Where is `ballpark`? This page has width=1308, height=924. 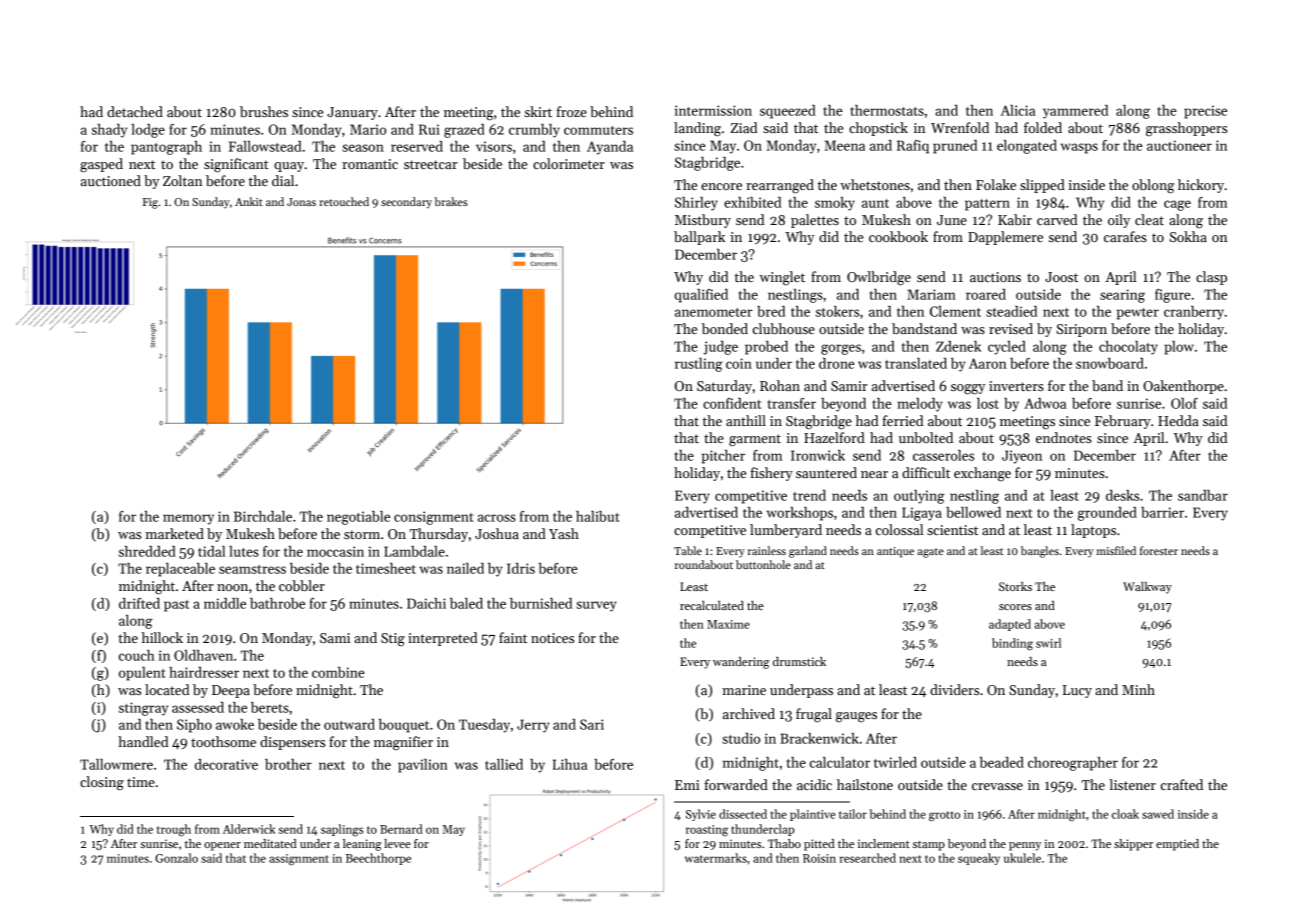
ballpark is located at coordinates (699, 238).
